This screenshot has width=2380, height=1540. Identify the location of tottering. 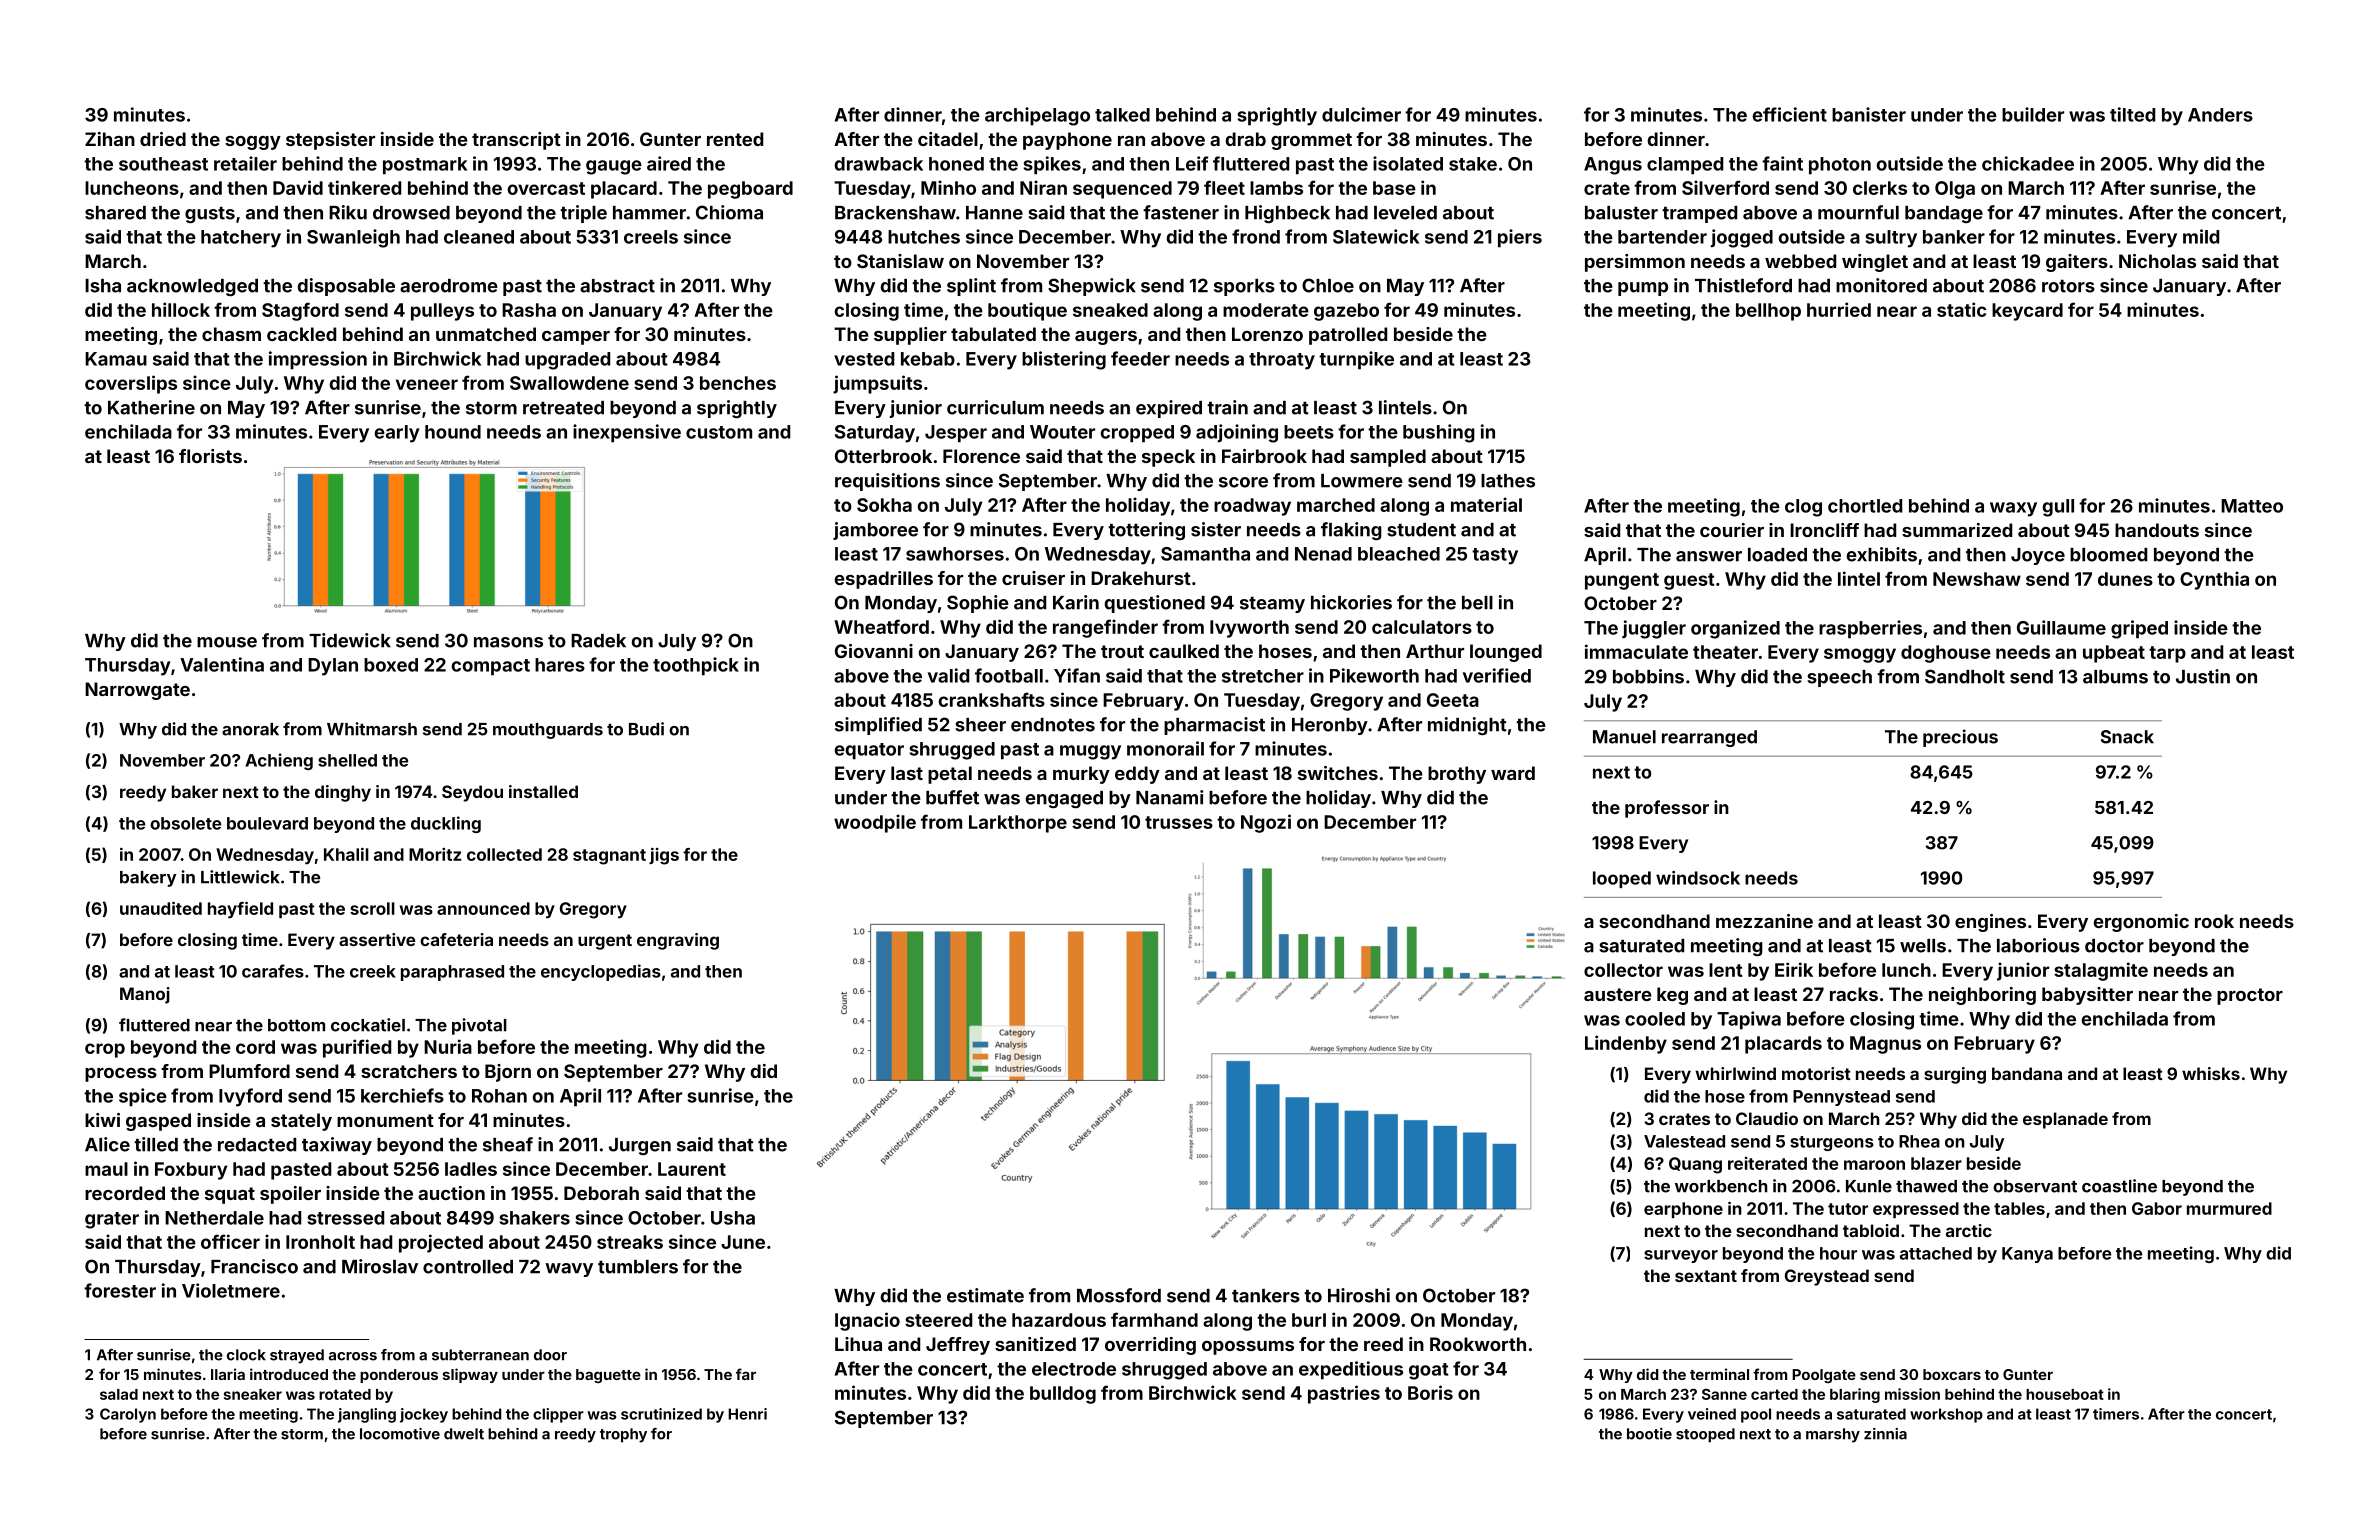
(1146, 531).
